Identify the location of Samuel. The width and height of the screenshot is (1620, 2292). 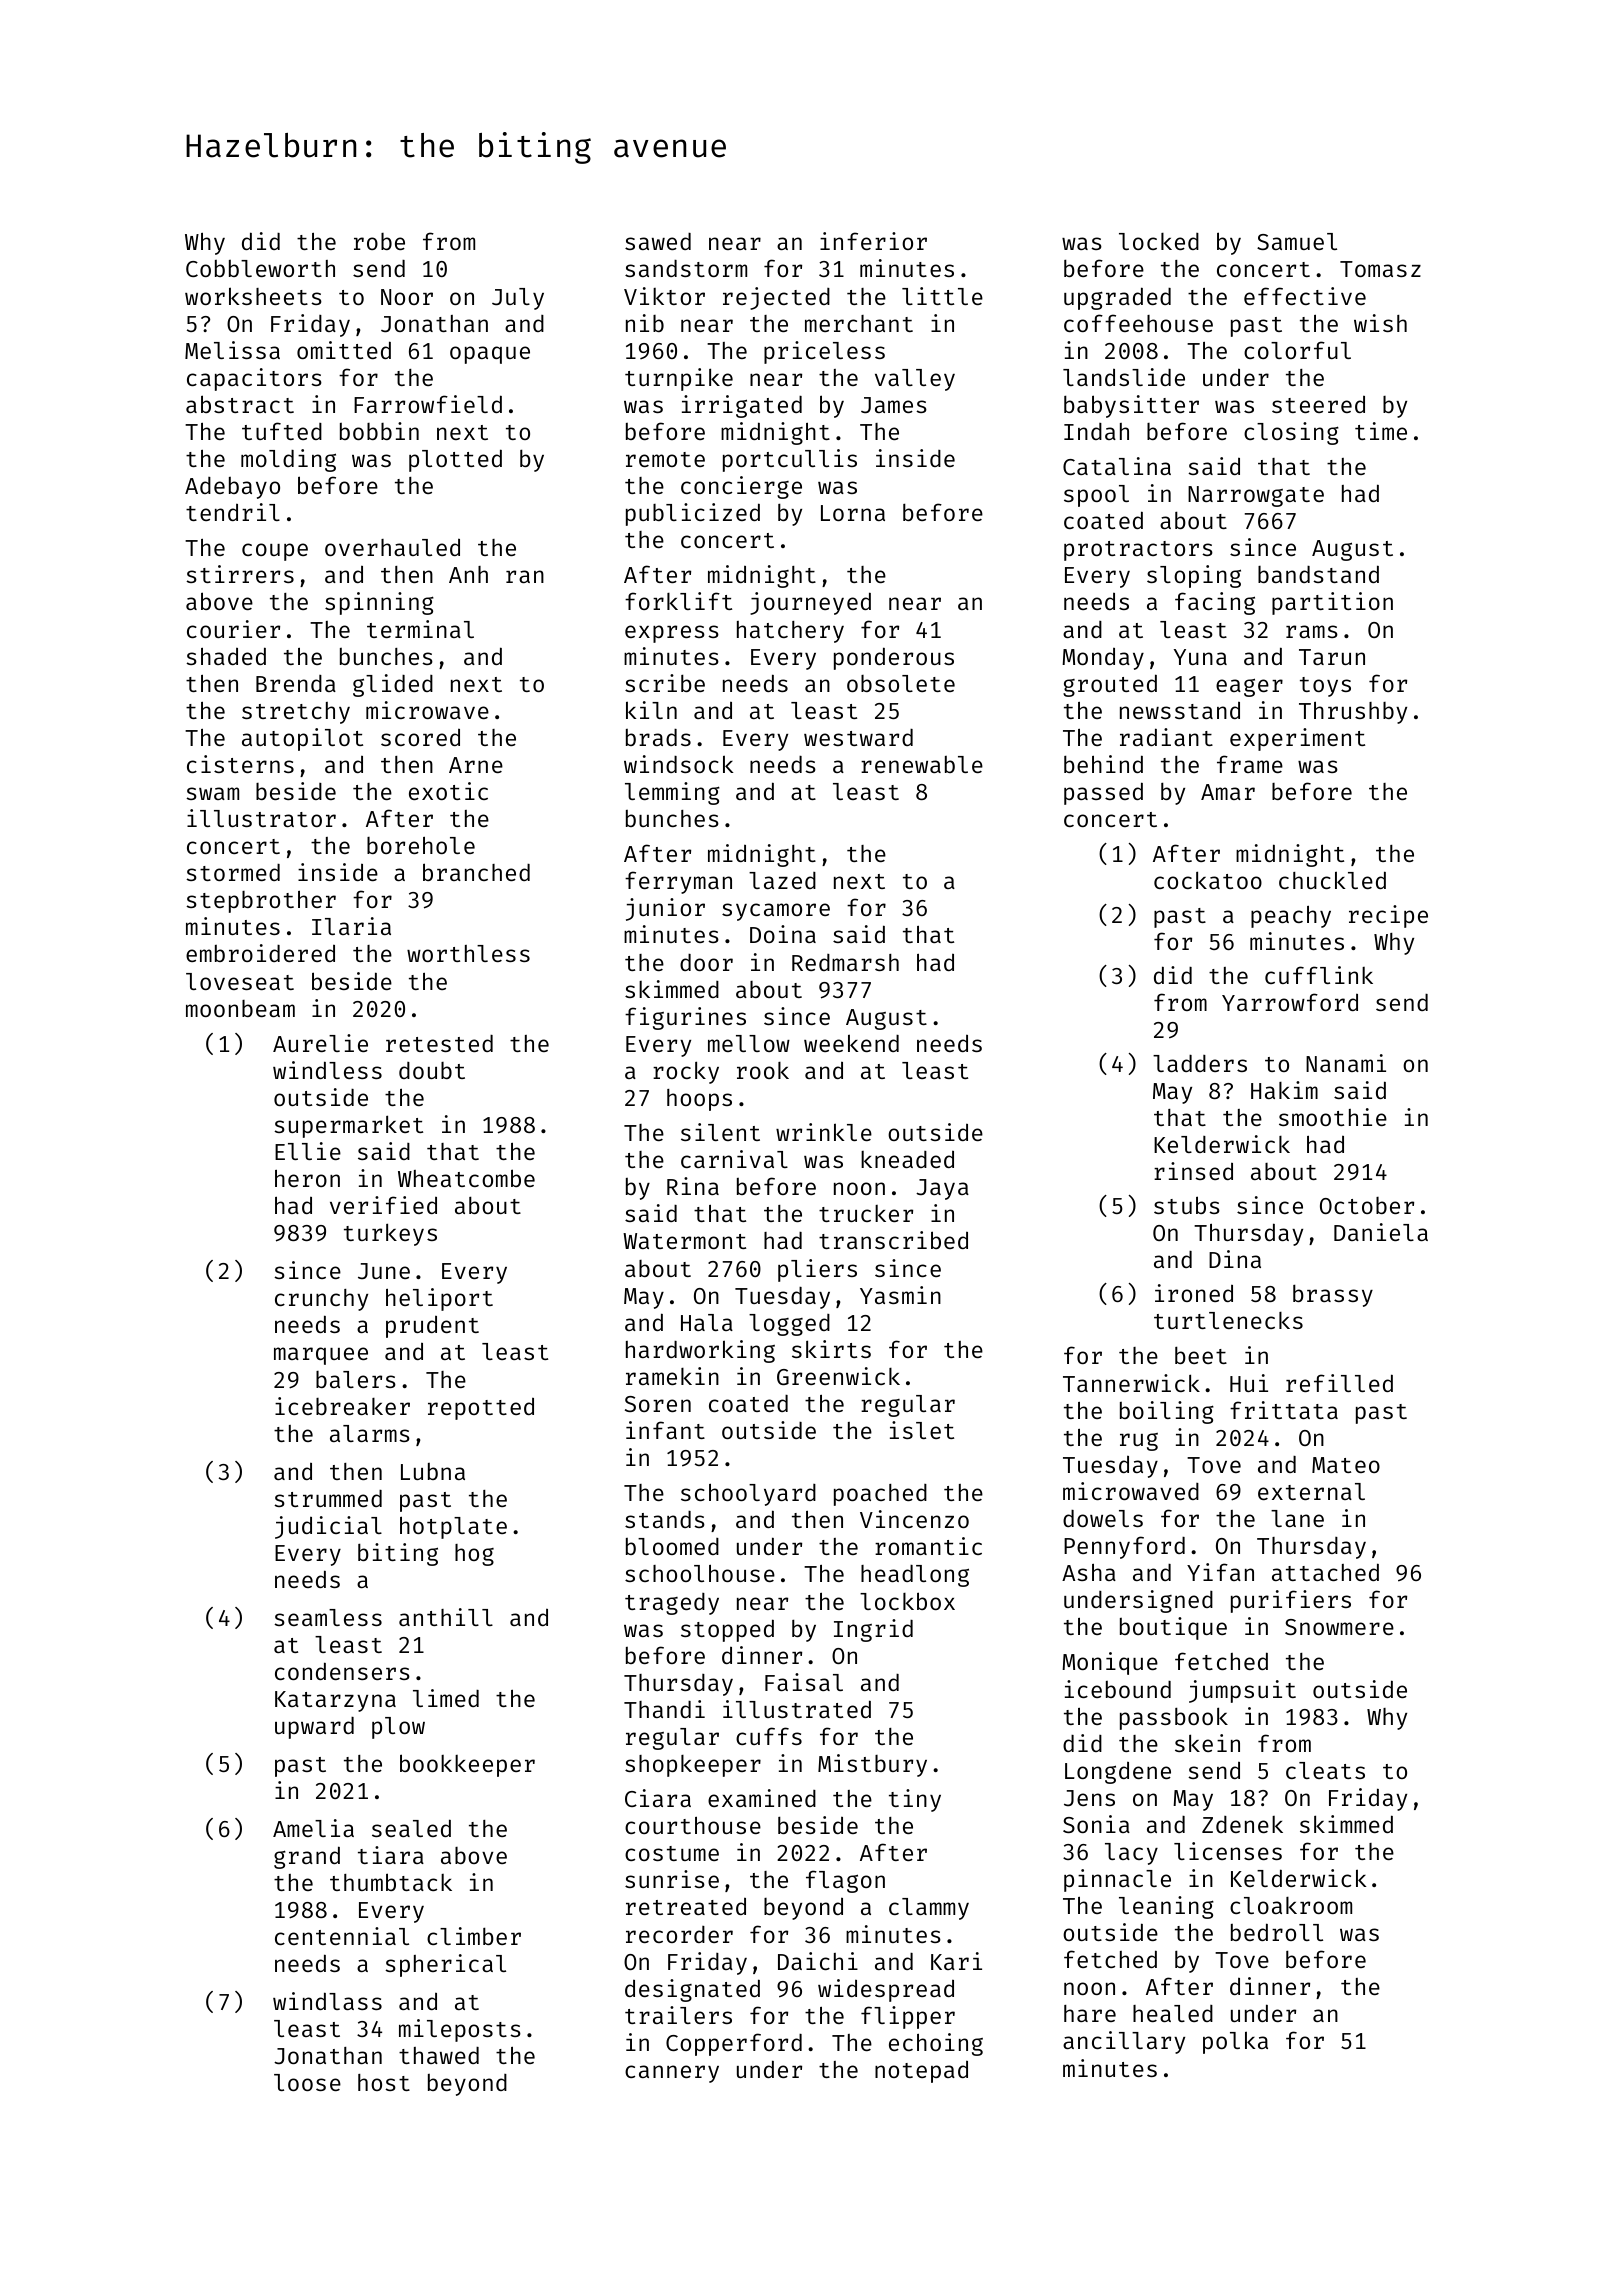
(1297, 241).
